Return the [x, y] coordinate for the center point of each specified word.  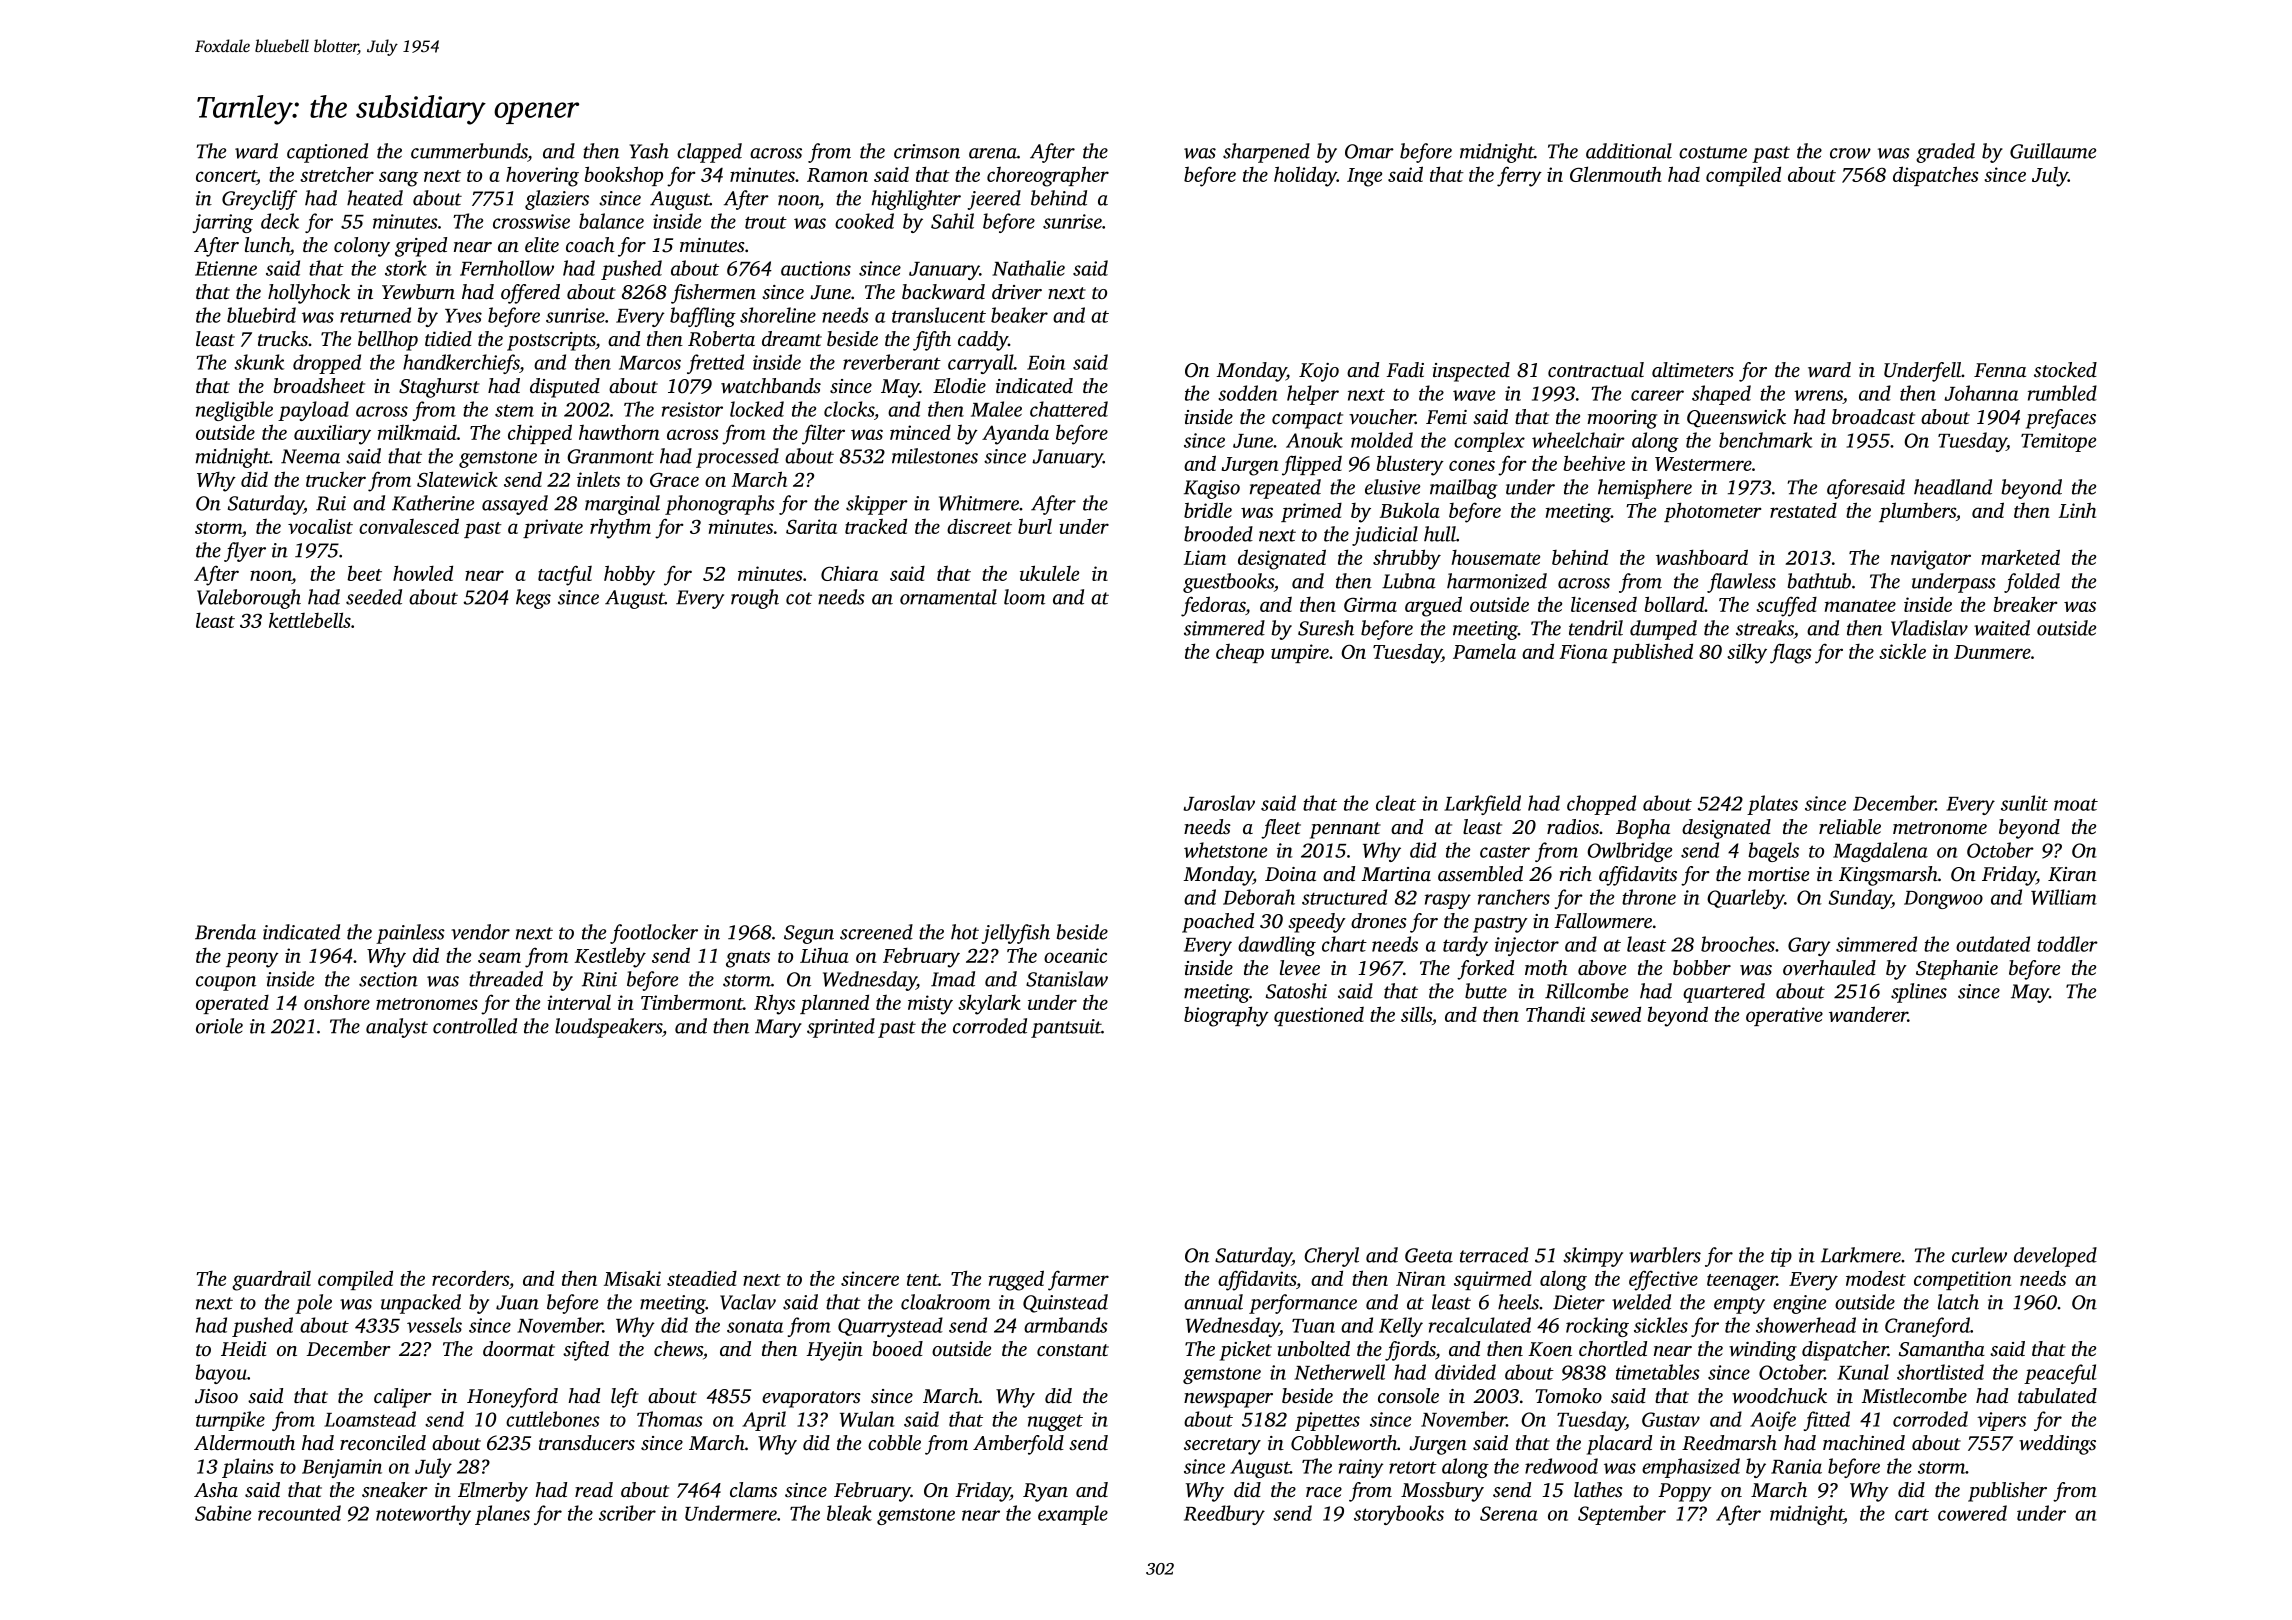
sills [1416, 1014]
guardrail [271, 1280]
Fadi [1405, 369]
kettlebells [310, 620]
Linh [2077, 510]
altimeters [1693, 369]
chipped [540, 434]
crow [1850, 153]
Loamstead [370, 1419]
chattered [1069, 409]
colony [362, 247]
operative [1784, 1016]
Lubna [1408, 581]
